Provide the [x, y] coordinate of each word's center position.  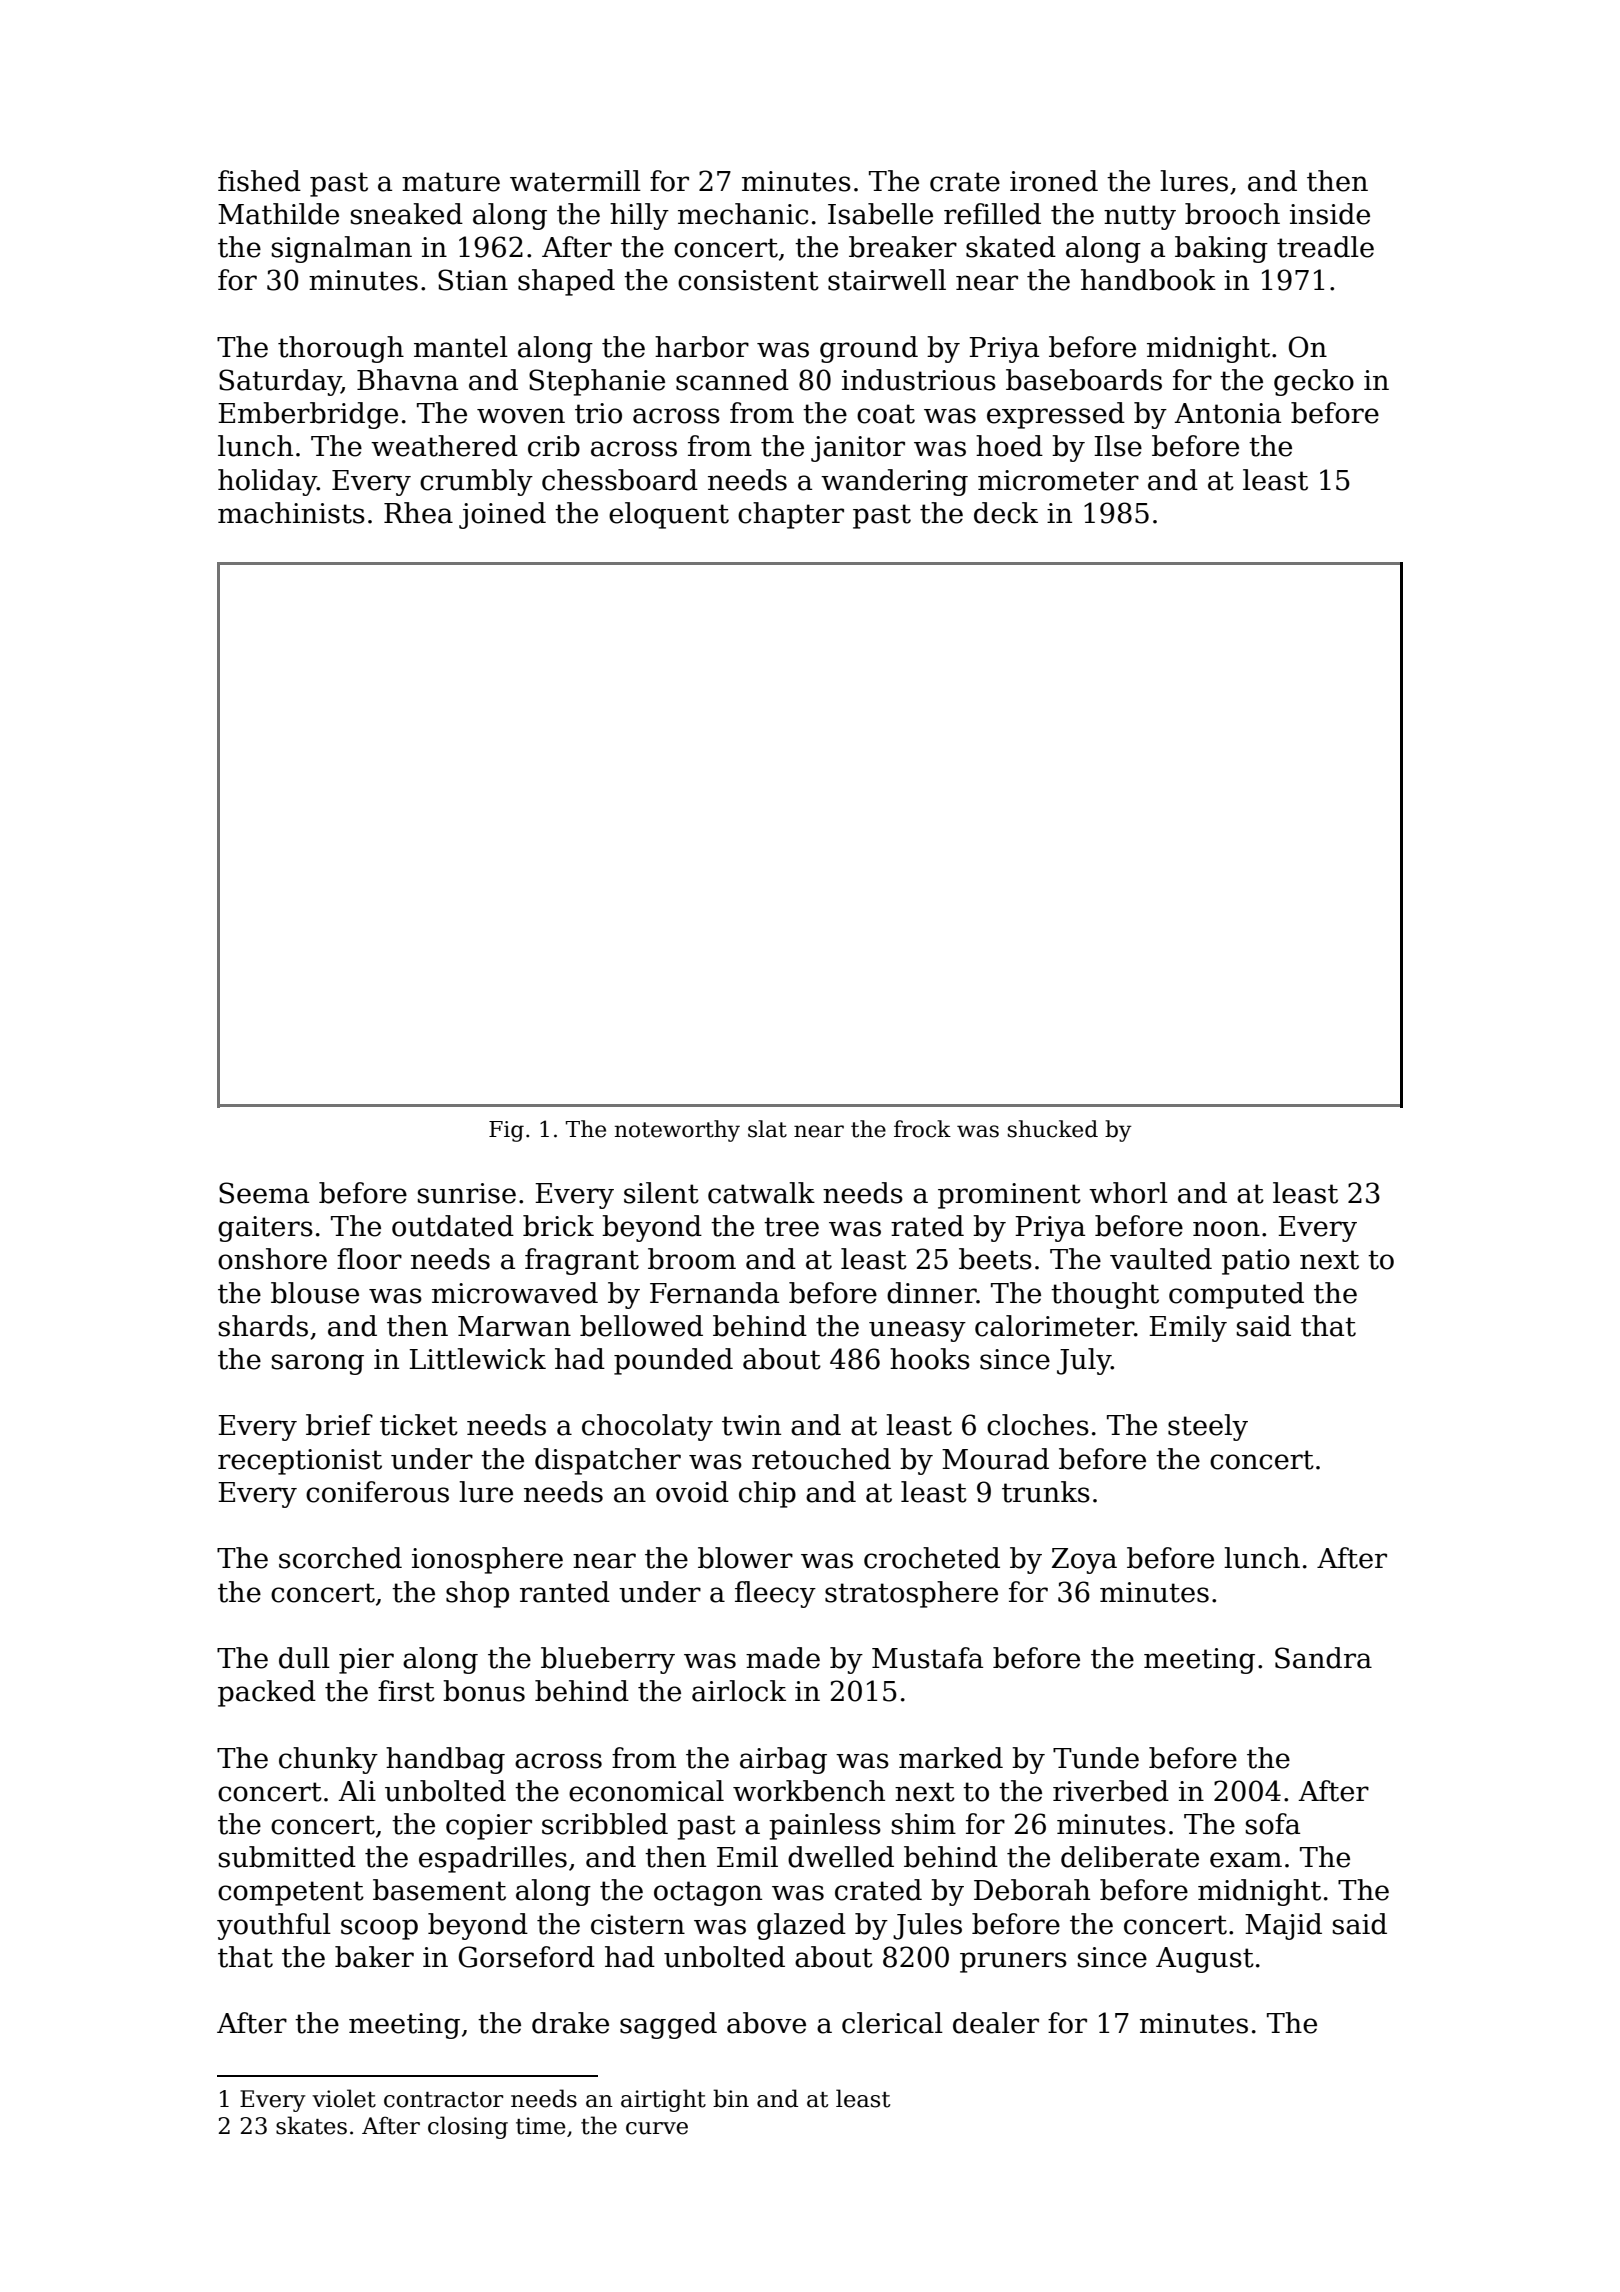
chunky [328, 1760]
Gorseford [527, 1957]
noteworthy [677, 1131]
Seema [264, 1193]
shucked [1053, 1129]
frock [922, 1129]
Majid [1283, 1926]
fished [259, 181]
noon [1226, 1229]
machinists [291, 513]
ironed [1054, 181]
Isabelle [880, 214]
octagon [708, 1893]
